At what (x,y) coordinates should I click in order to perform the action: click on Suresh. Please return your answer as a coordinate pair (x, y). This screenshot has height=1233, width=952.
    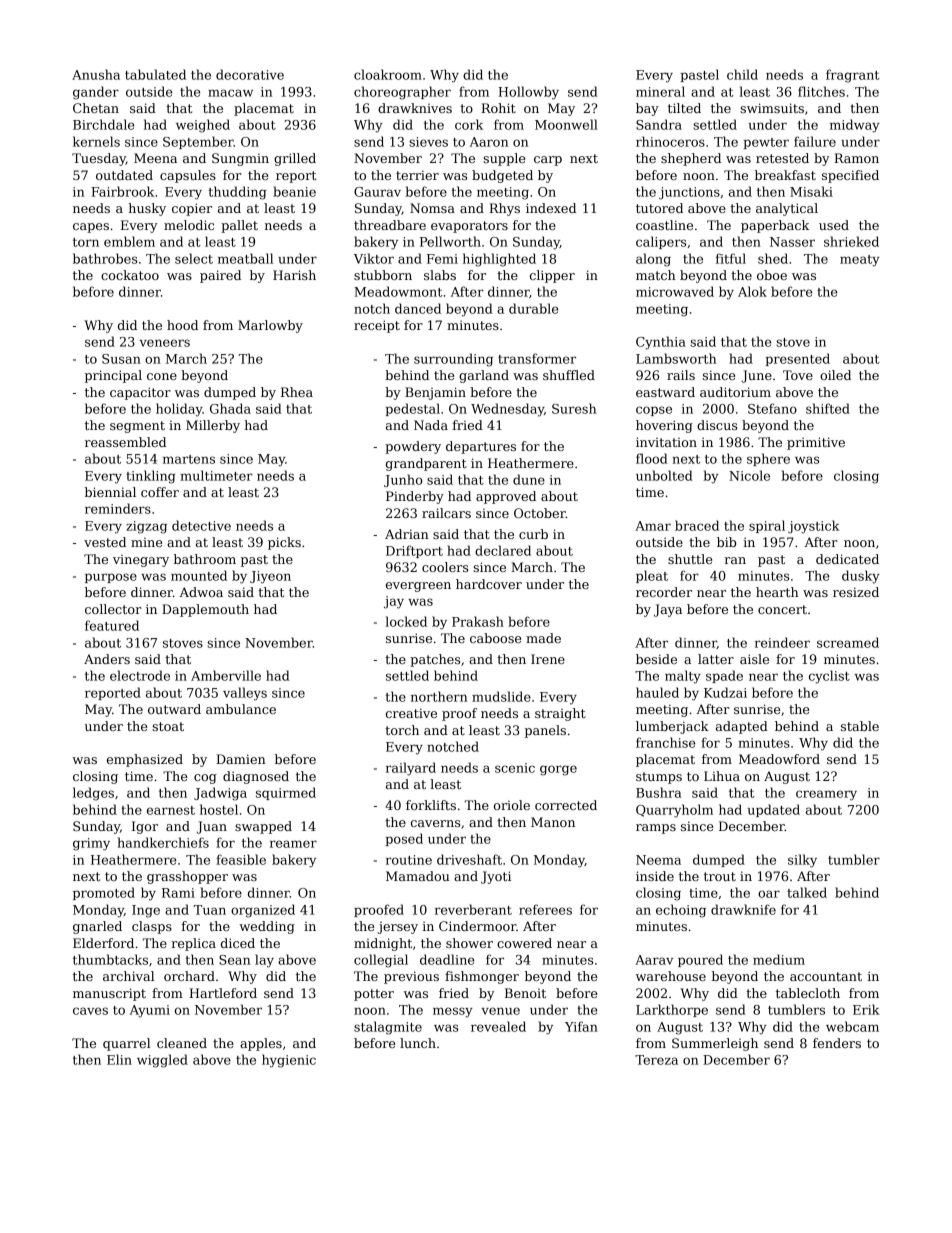
    Looking at the image, I should click on (574, 408).
